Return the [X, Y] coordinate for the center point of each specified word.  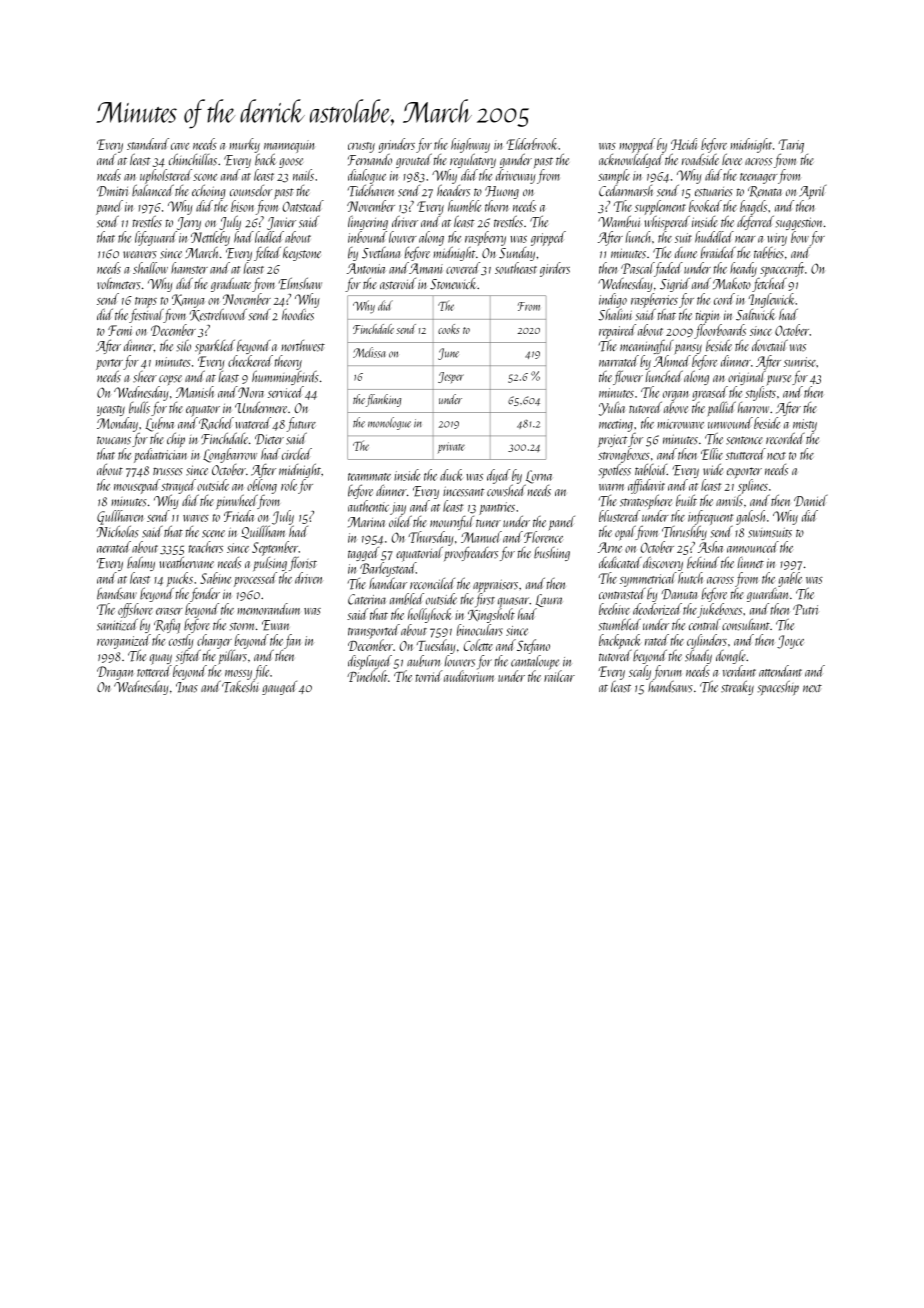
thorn [496, 206]
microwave [680, 424]
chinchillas [193, 159]
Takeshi [240, 686]
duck [451, 475]
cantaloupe [535, 662]
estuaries [714, 192]
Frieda [239, 516]
